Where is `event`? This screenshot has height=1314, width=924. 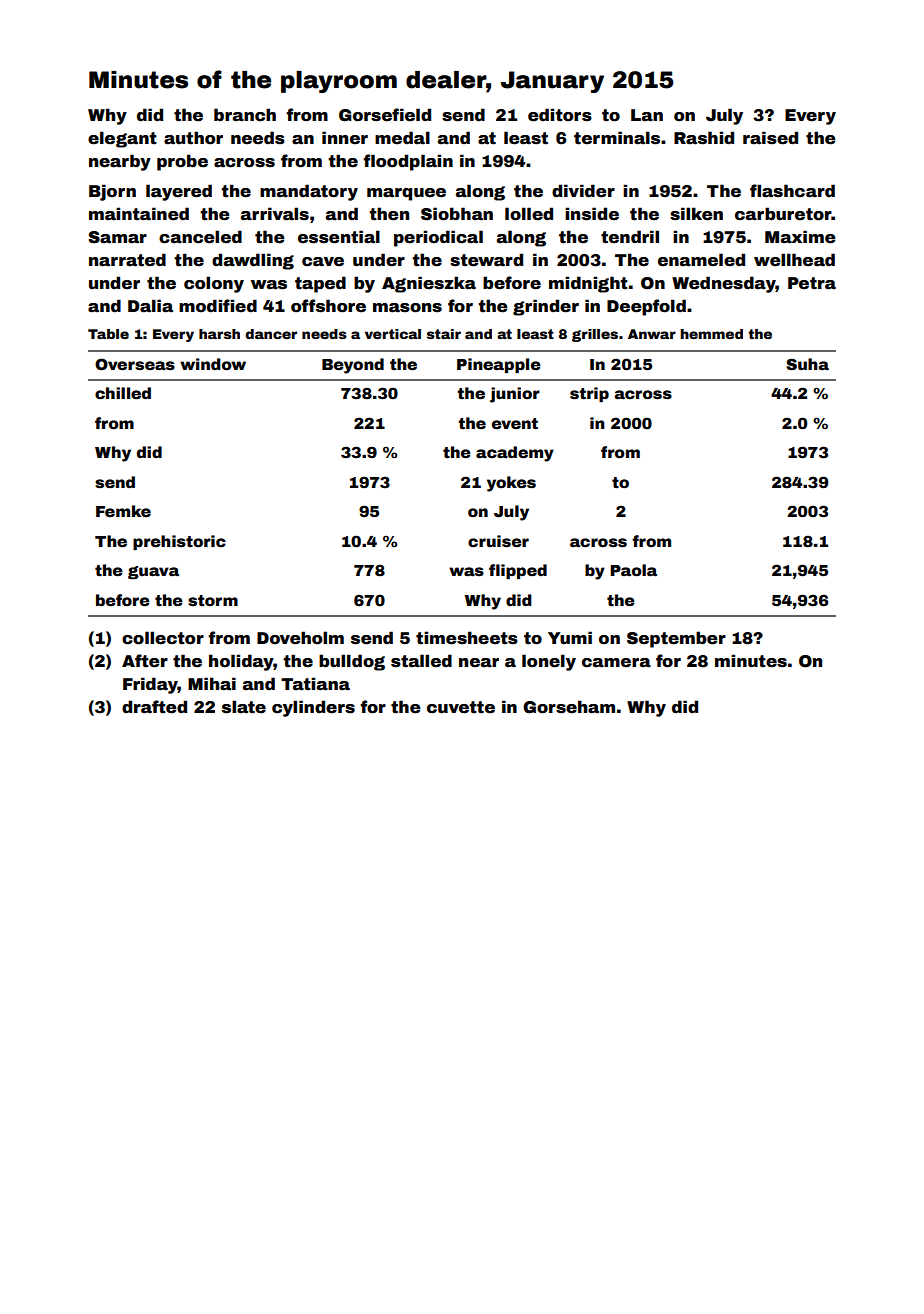
event is located at coordinates (515, 424).
